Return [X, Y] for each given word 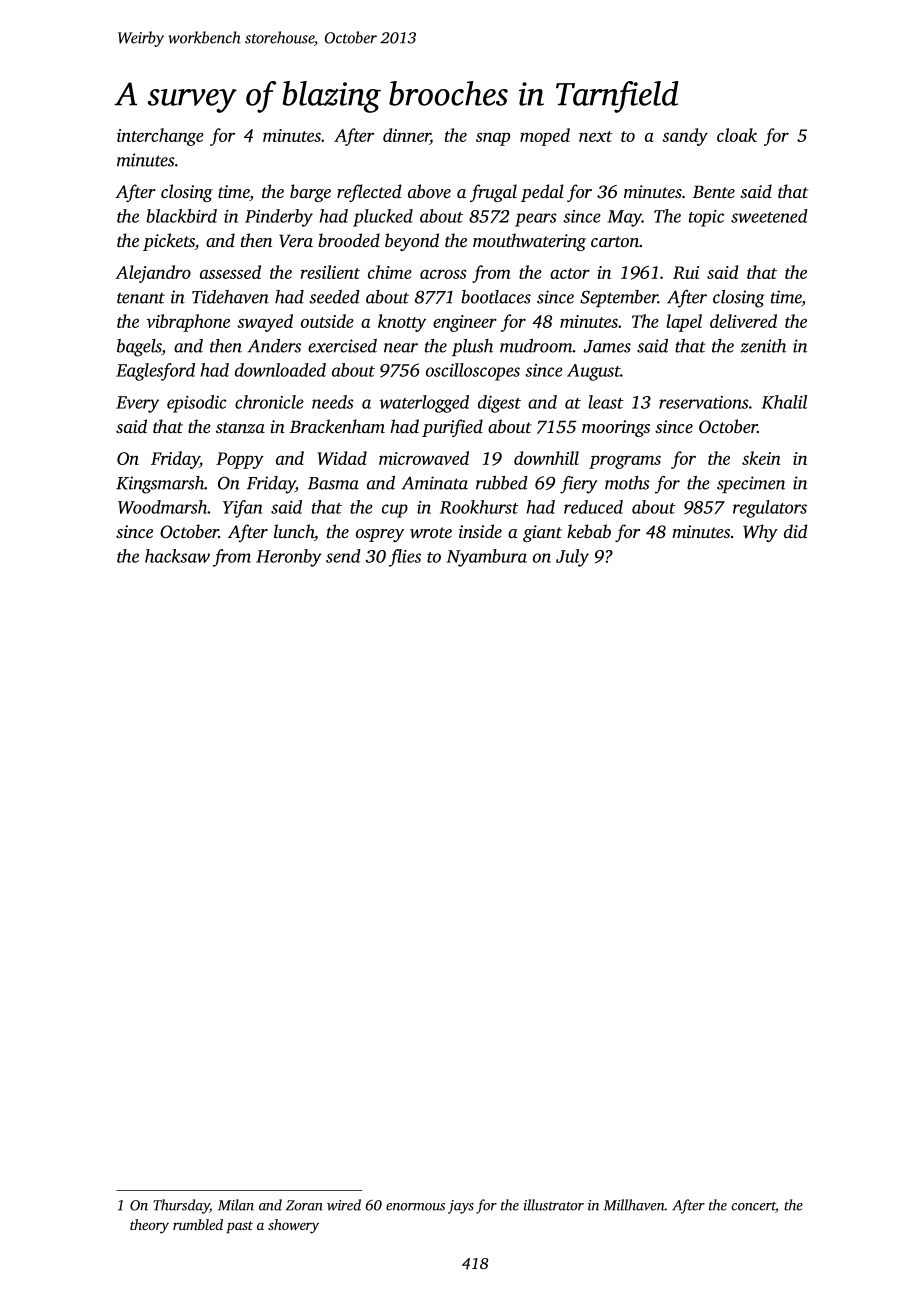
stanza [240, 427]
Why [760, 533]
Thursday [181, 1206]
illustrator [554, 1205]
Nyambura [486, 558]
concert [753, 1207]
